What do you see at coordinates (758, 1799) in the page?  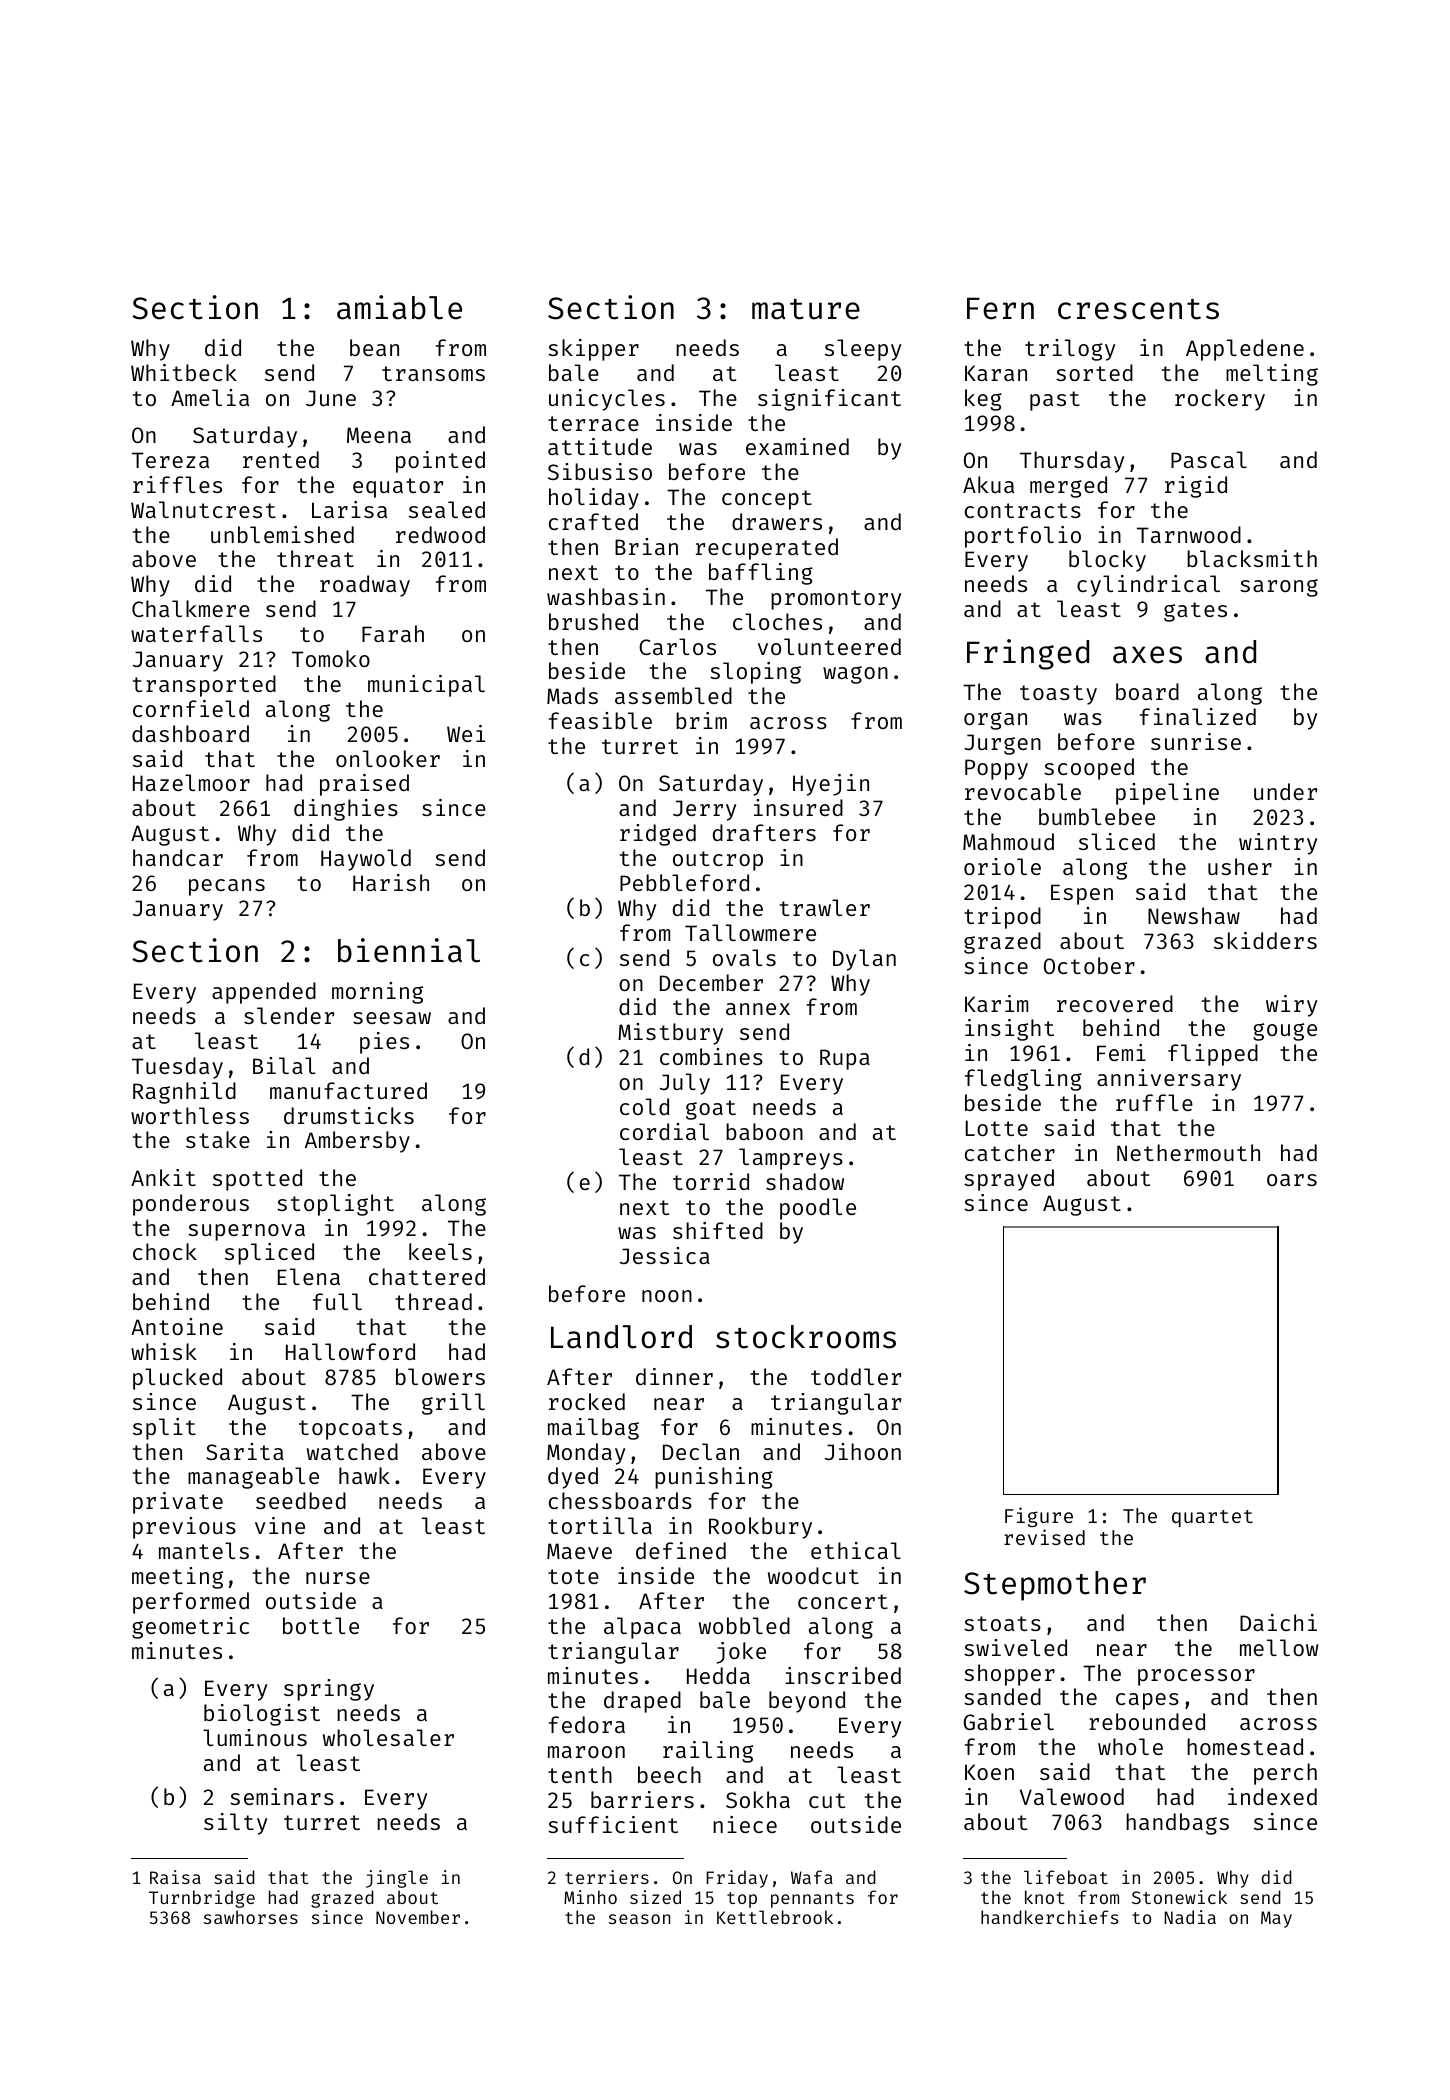 I see `Sokha` at bounding box center [758, 1799].
